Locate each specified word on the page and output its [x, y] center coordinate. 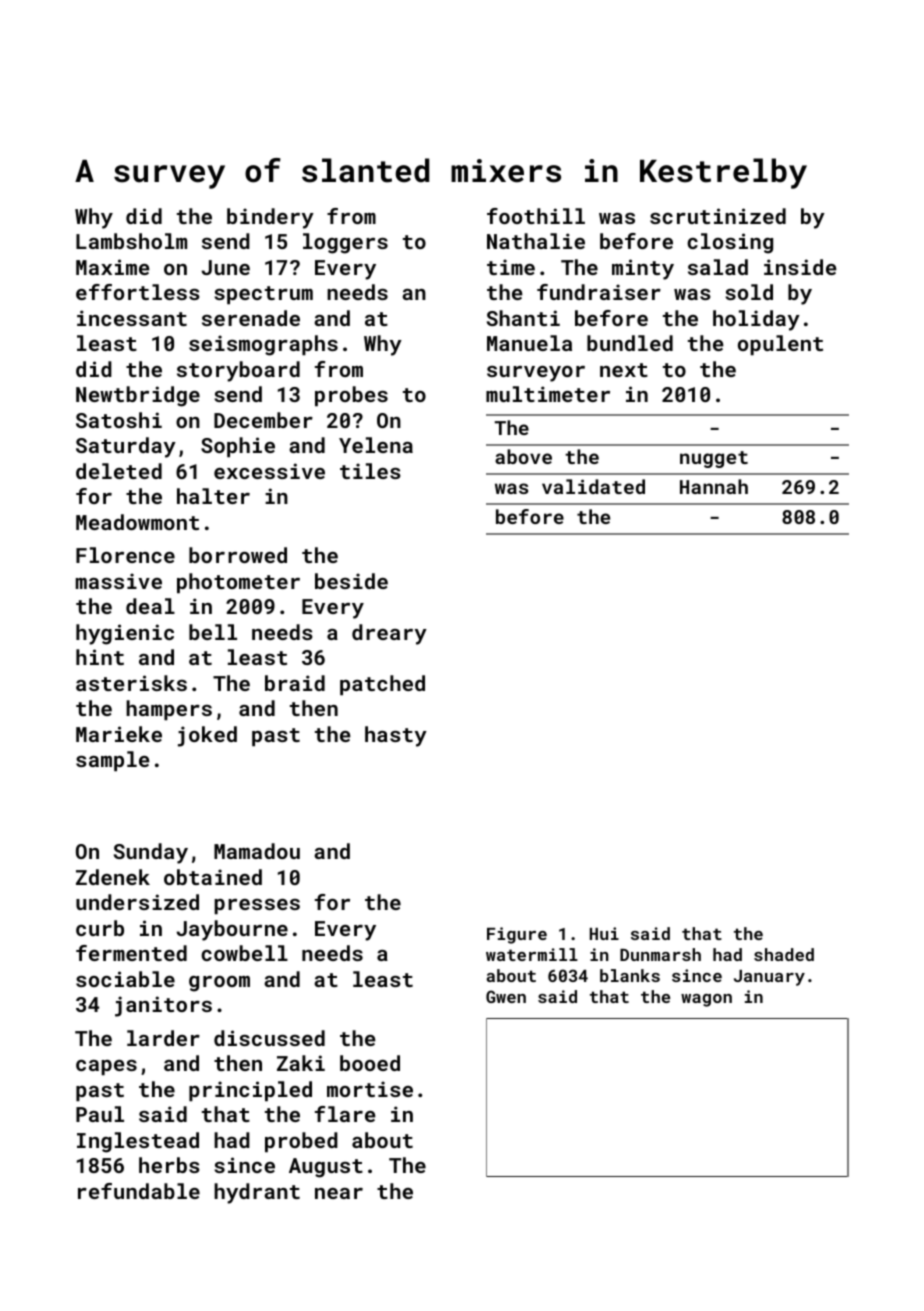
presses [257, 906]
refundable [139, 1191]
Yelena [376, 445]
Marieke [119, 734]
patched [382, 685]
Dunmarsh [660, 954]
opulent [780, 345]
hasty [396, 736]
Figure [517, 935]
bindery [270, 218]
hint [100, 657]
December [263, 420]
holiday [756, 320]
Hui [604, 933]
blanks [630, 975]
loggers [345, 243]
